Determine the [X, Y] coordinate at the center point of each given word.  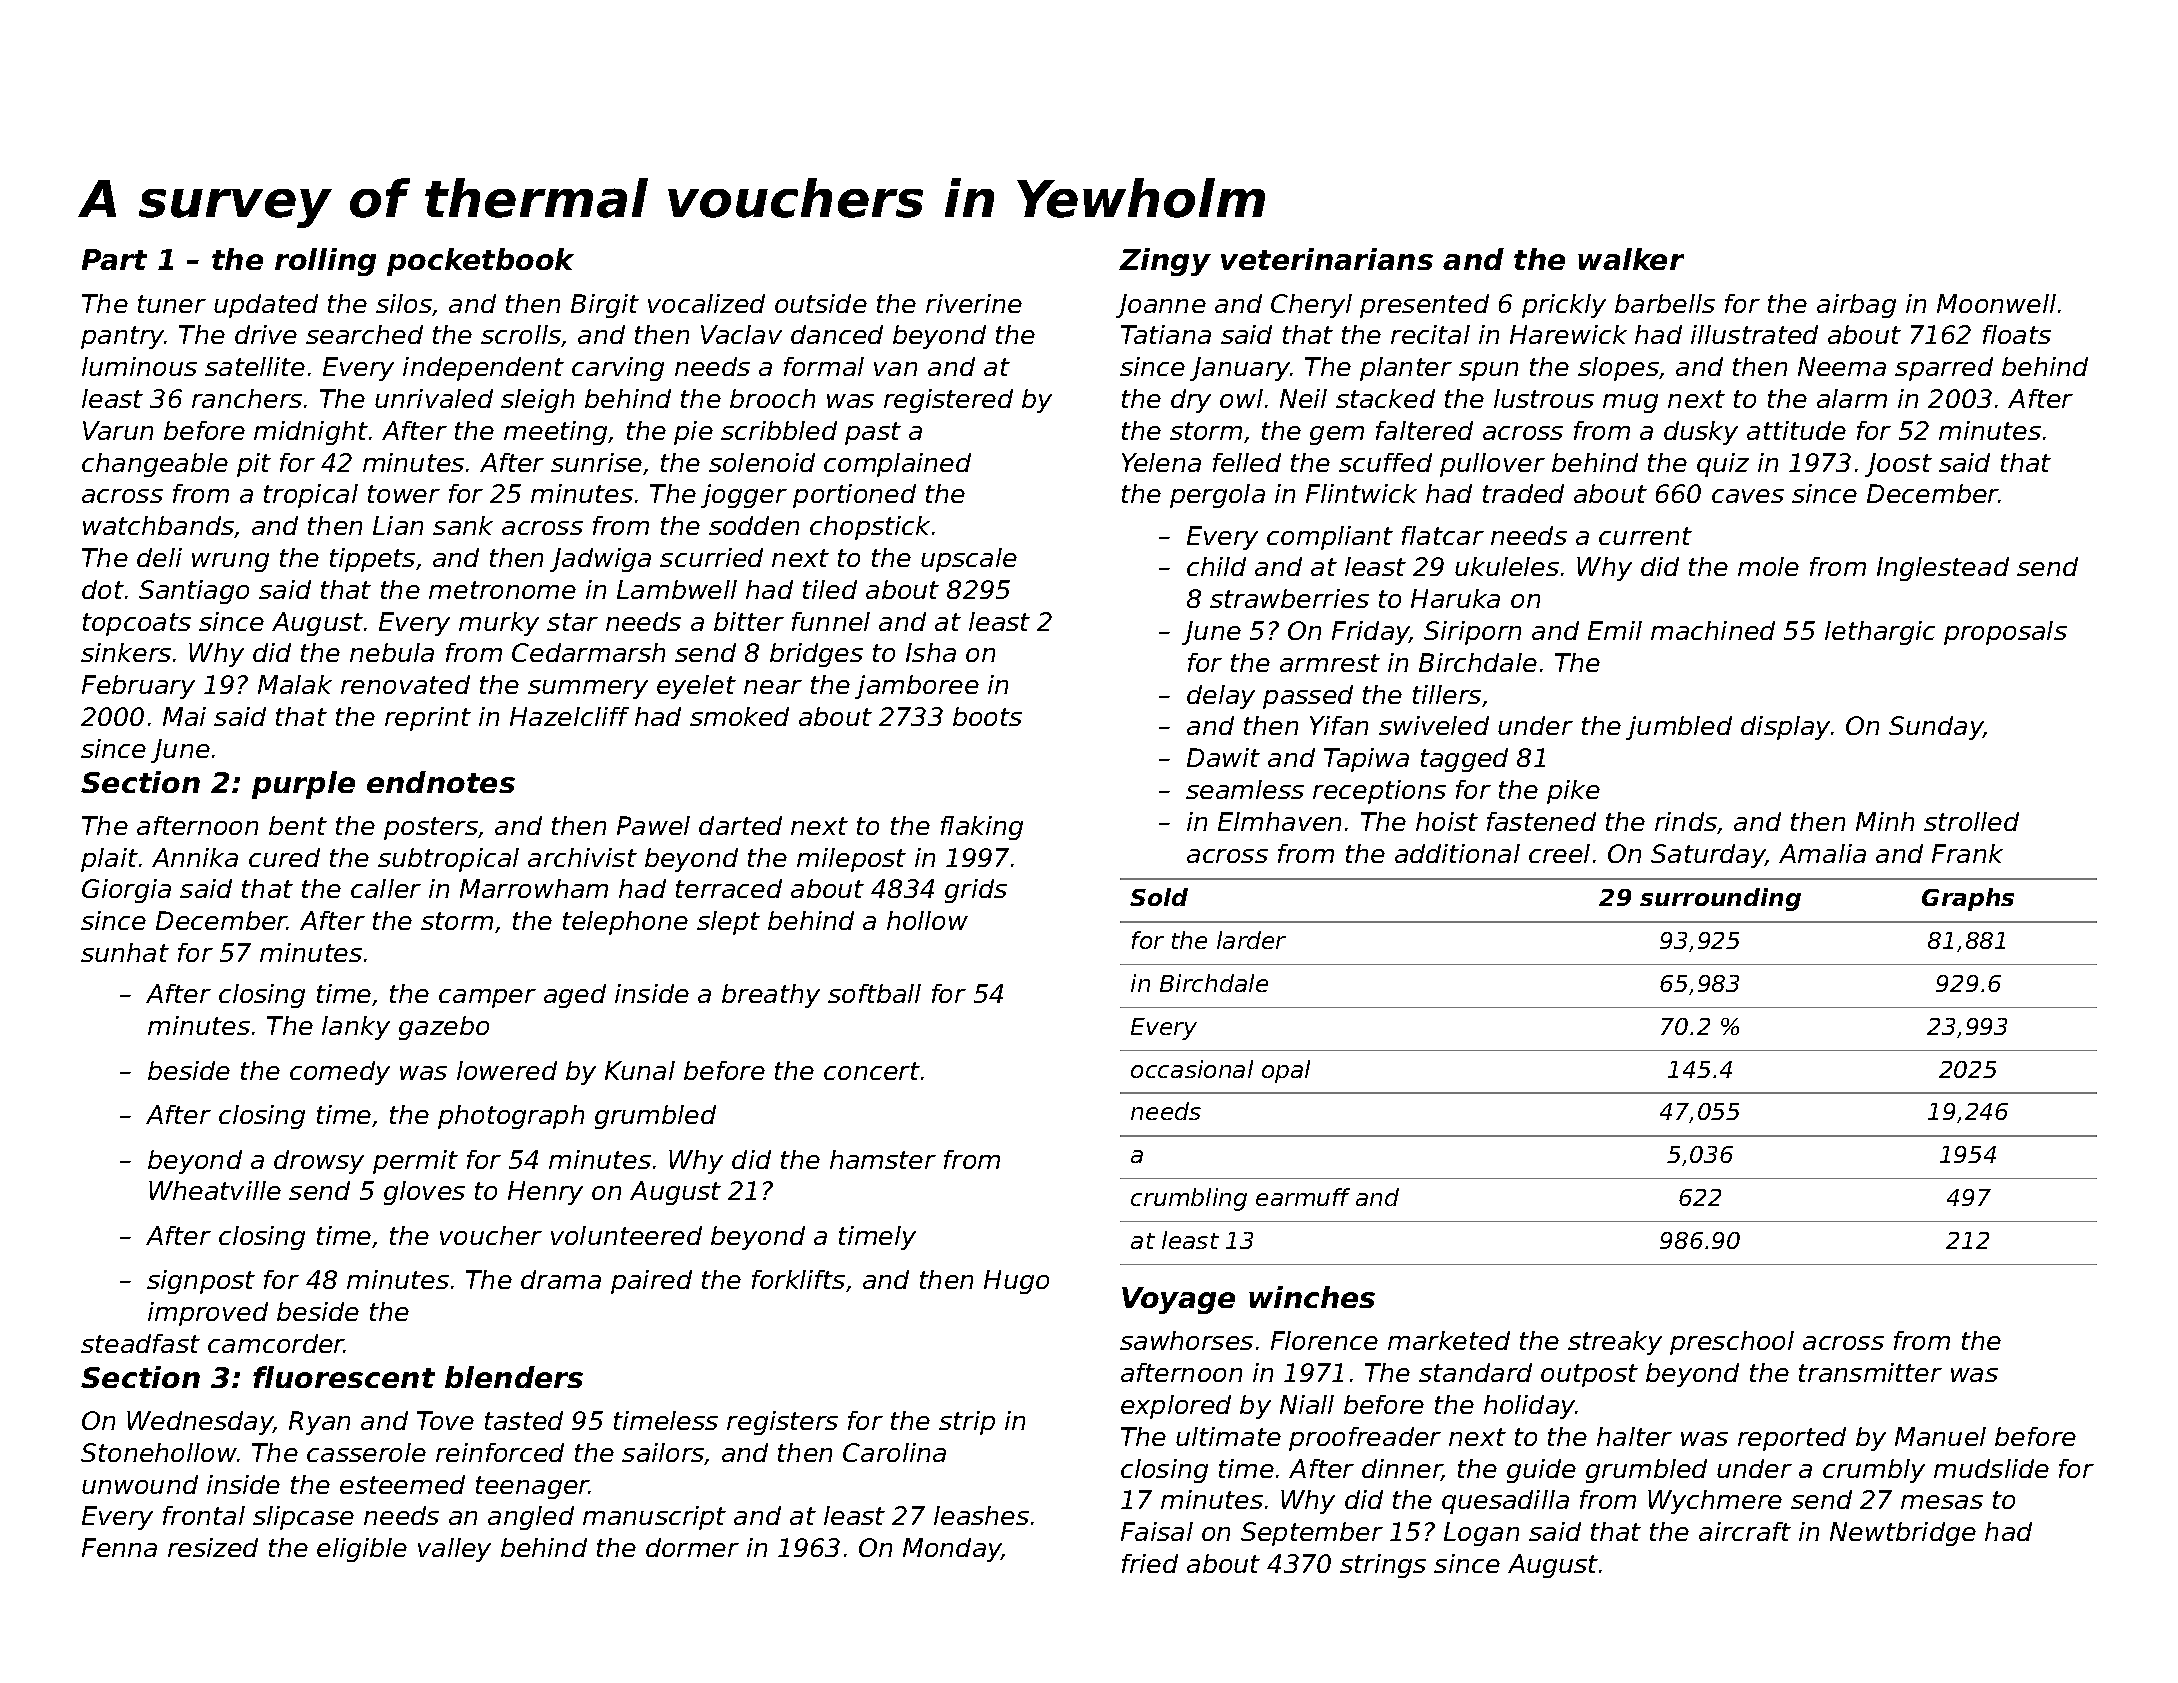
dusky [1701, 433]
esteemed [402, 1484]
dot [103, 589]
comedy [340, 1073]
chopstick [870, 528]
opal [1286, 1071]
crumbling [1189, 1199]
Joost [1898, 465]
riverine [974, 303]
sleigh [537, 401]
